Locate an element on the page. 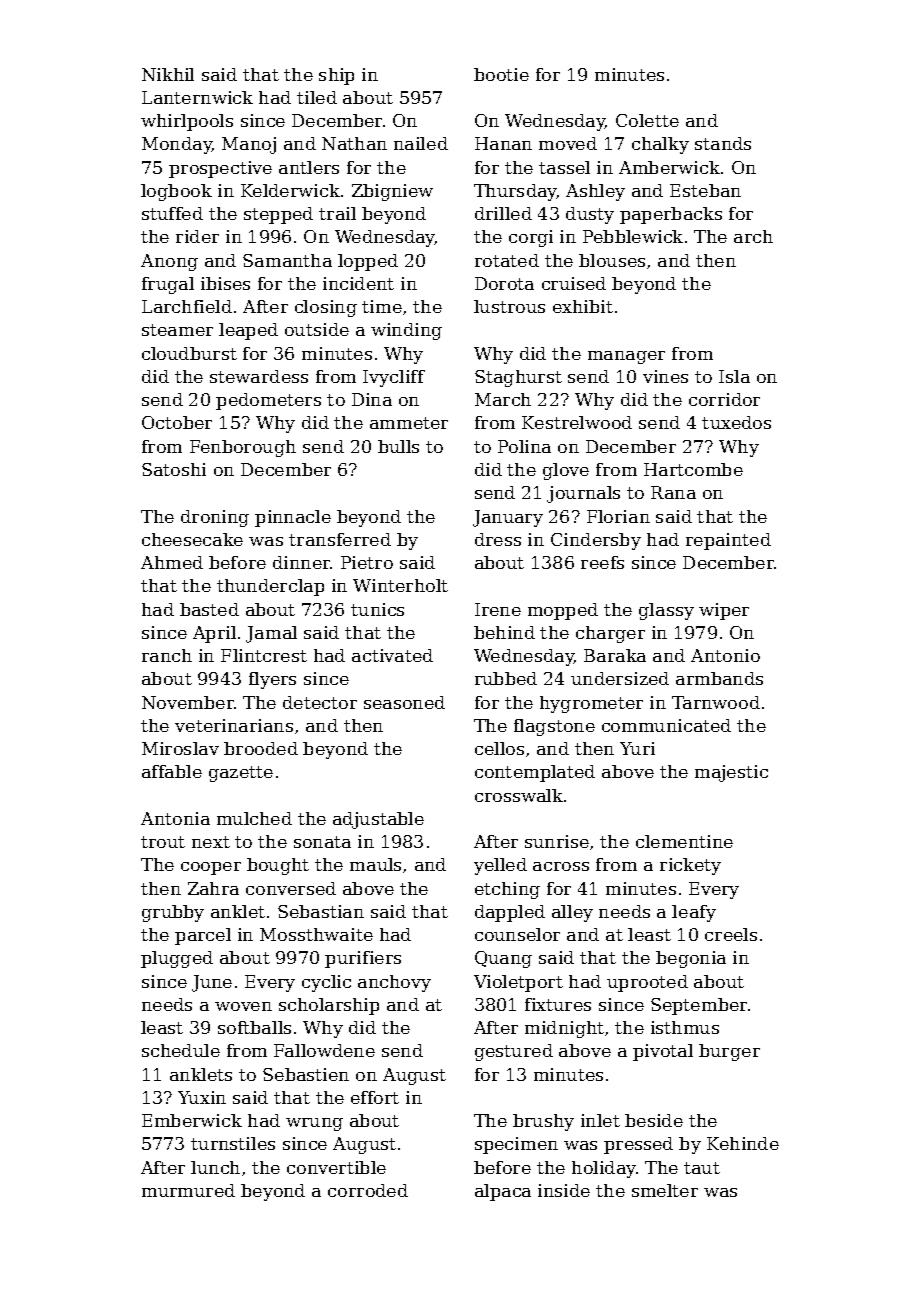  logbook is located at coordinates (176, 192).
